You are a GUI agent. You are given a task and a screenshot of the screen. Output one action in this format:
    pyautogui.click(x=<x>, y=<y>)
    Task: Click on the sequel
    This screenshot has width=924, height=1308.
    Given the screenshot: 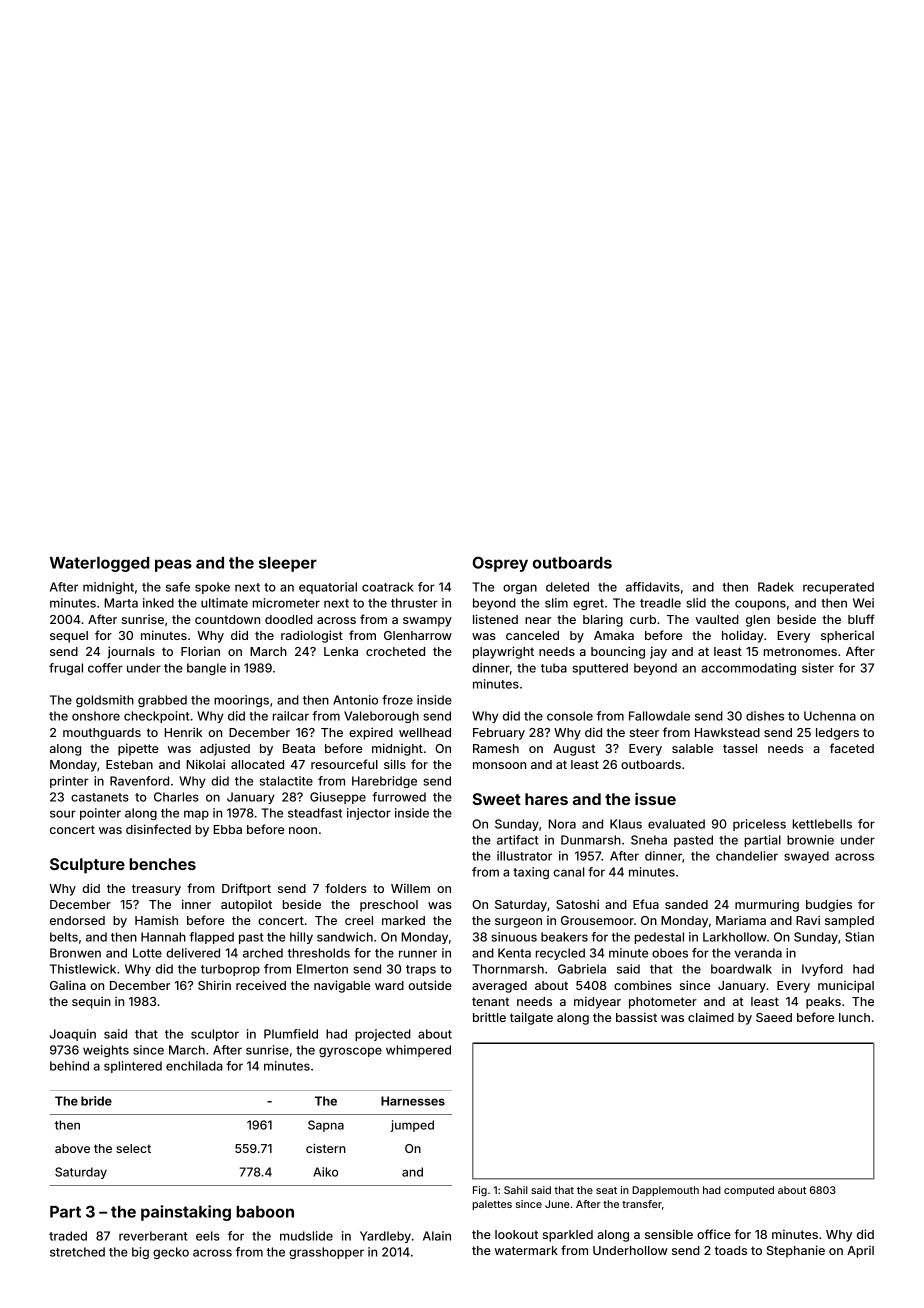 What is the action you would take?
    pyautogui.click(x=69, y=637)
